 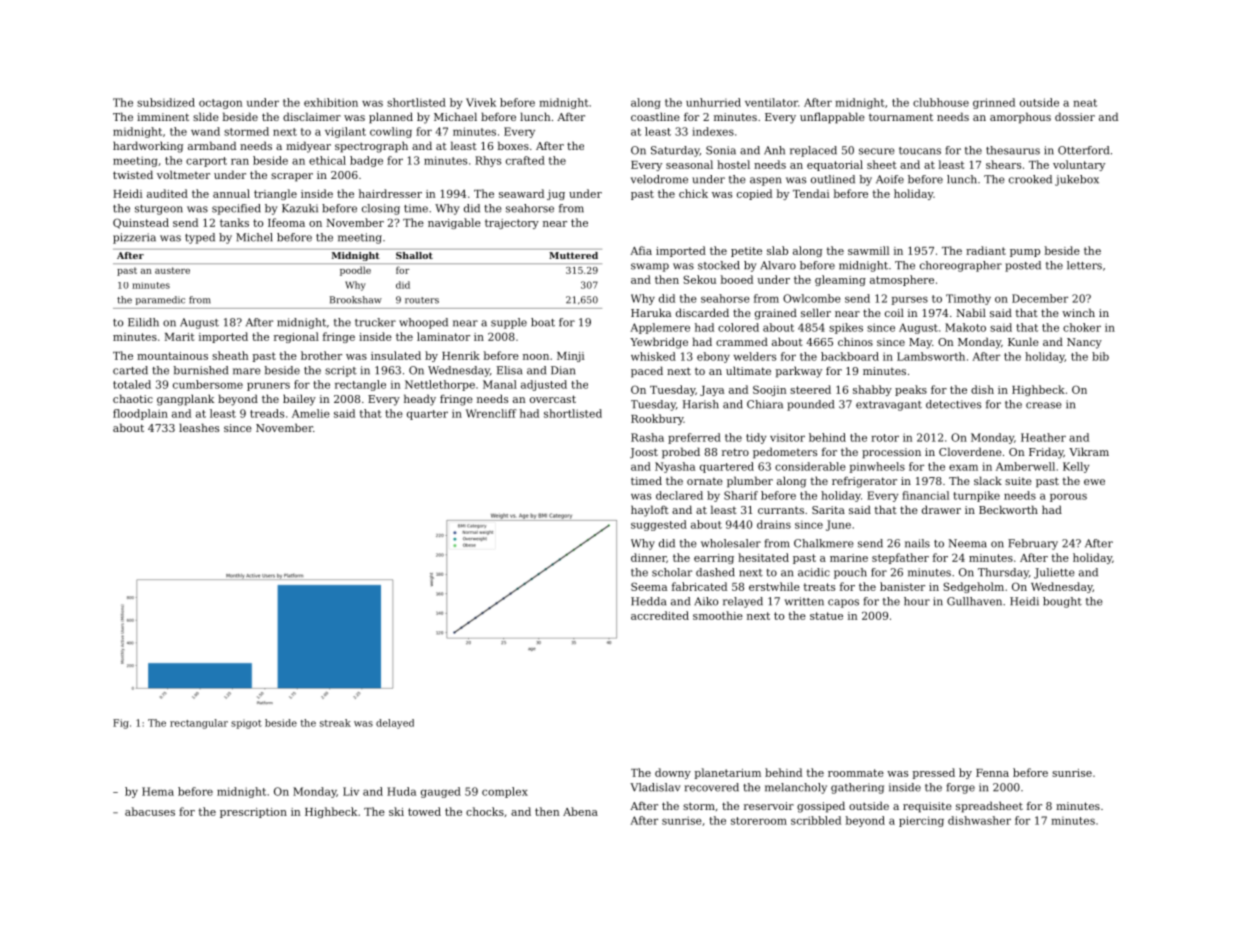 I want to click on subsidized, so click(x=166, y=102).
